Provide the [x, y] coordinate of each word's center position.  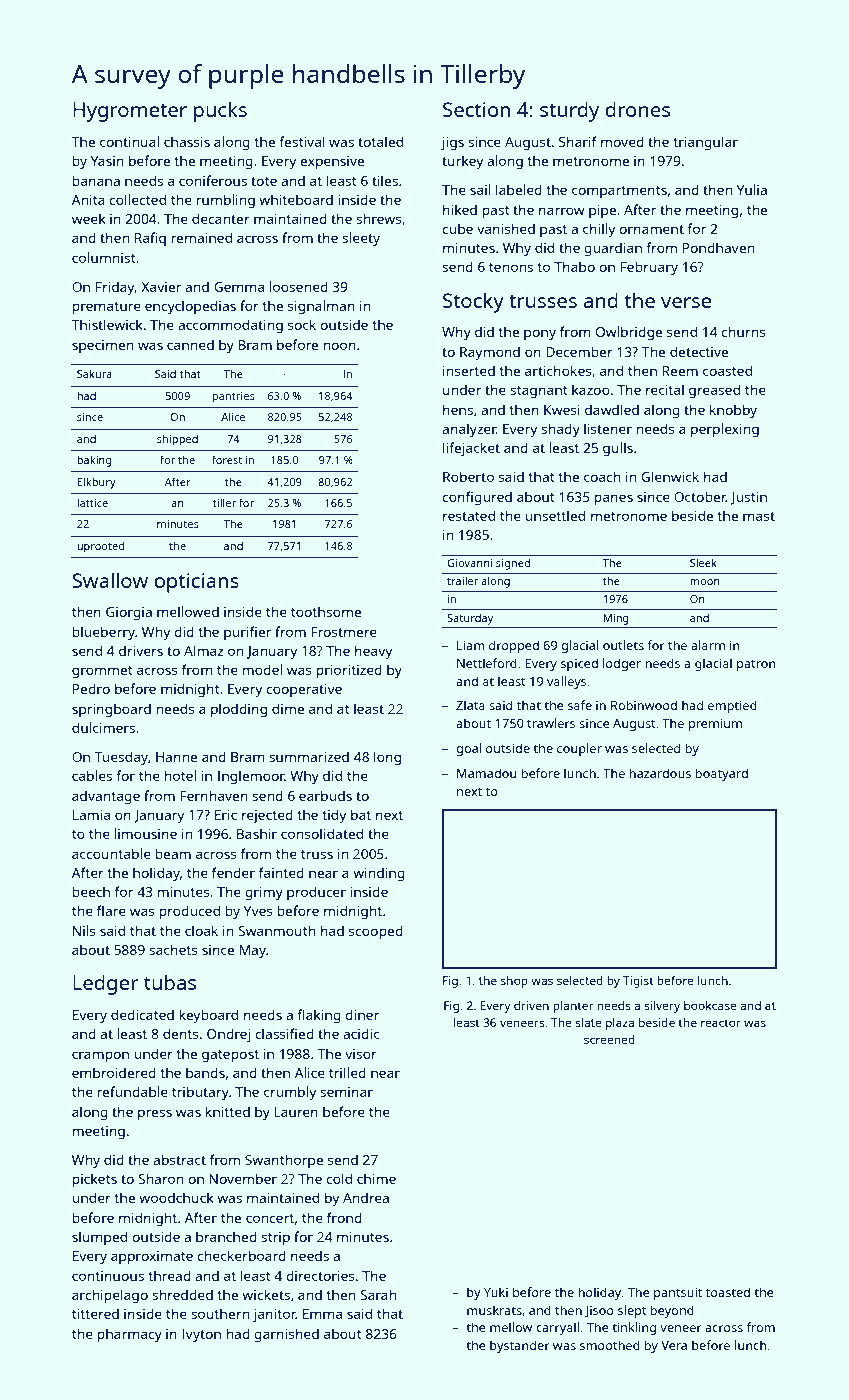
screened [609, 1039]
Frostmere [344, 632]
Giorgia [129, 614]
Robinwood [644, 705]
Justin [748, 498]
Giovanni [469, 563]
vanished [506, 228]
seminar [346, 1092]
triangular [705, 143]
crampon [100, 1056]
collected [137, 199]
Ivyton [201, 1335]
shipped [177, 440]
